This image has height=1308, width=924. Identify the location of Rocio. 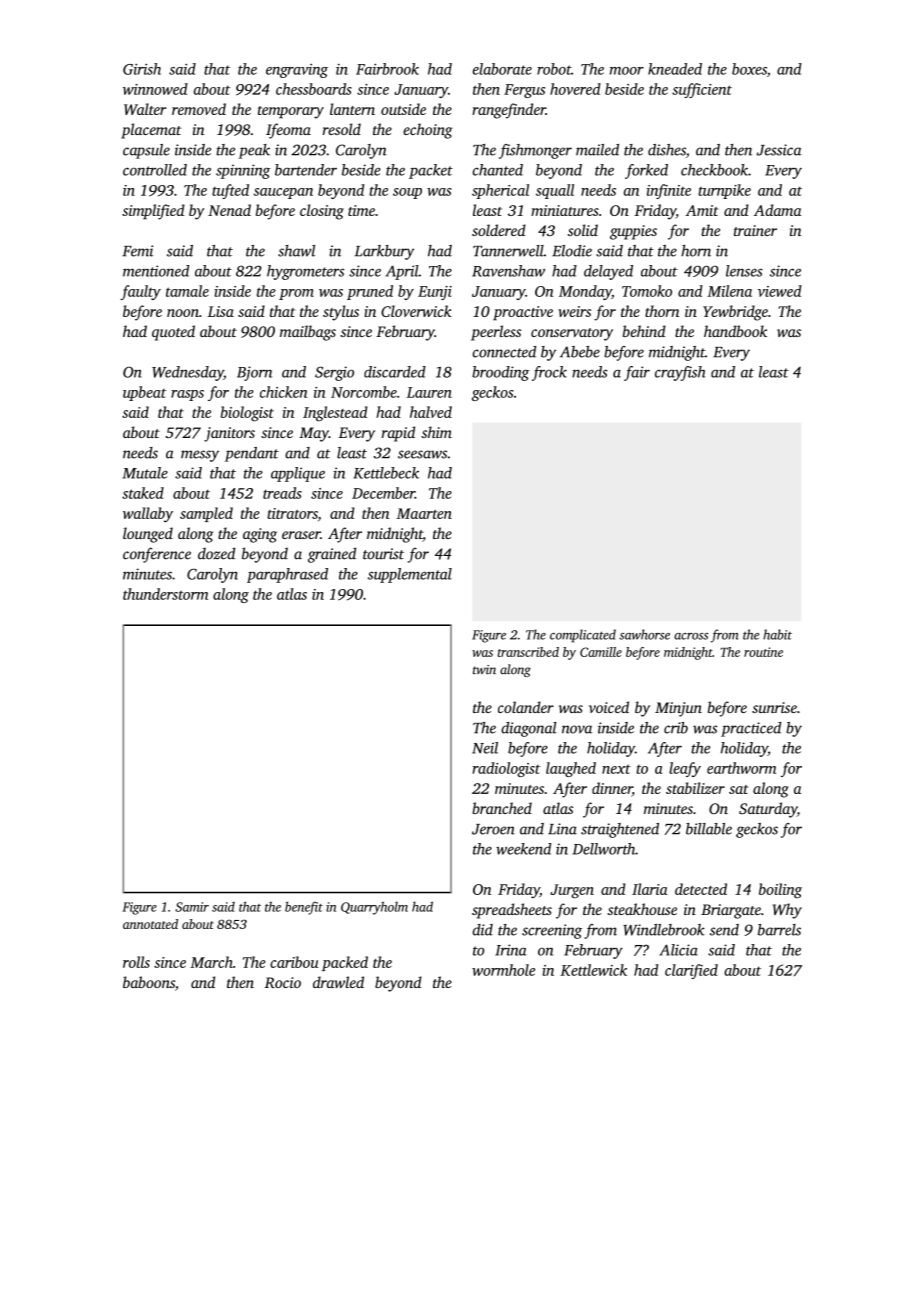
(283, 982).
